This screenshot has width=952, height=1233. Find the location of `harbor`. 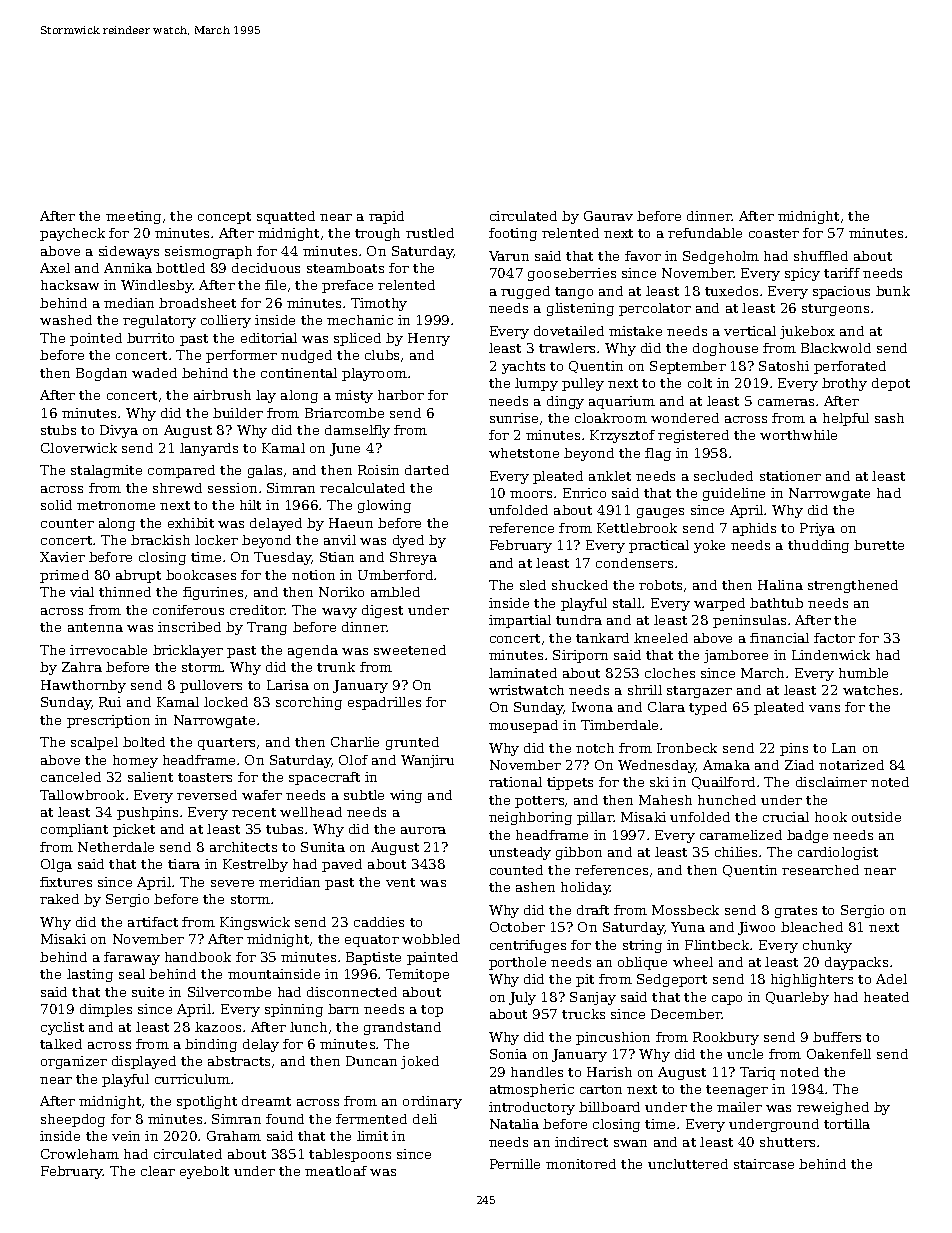

harbor is located at coordinates (401, 395).
